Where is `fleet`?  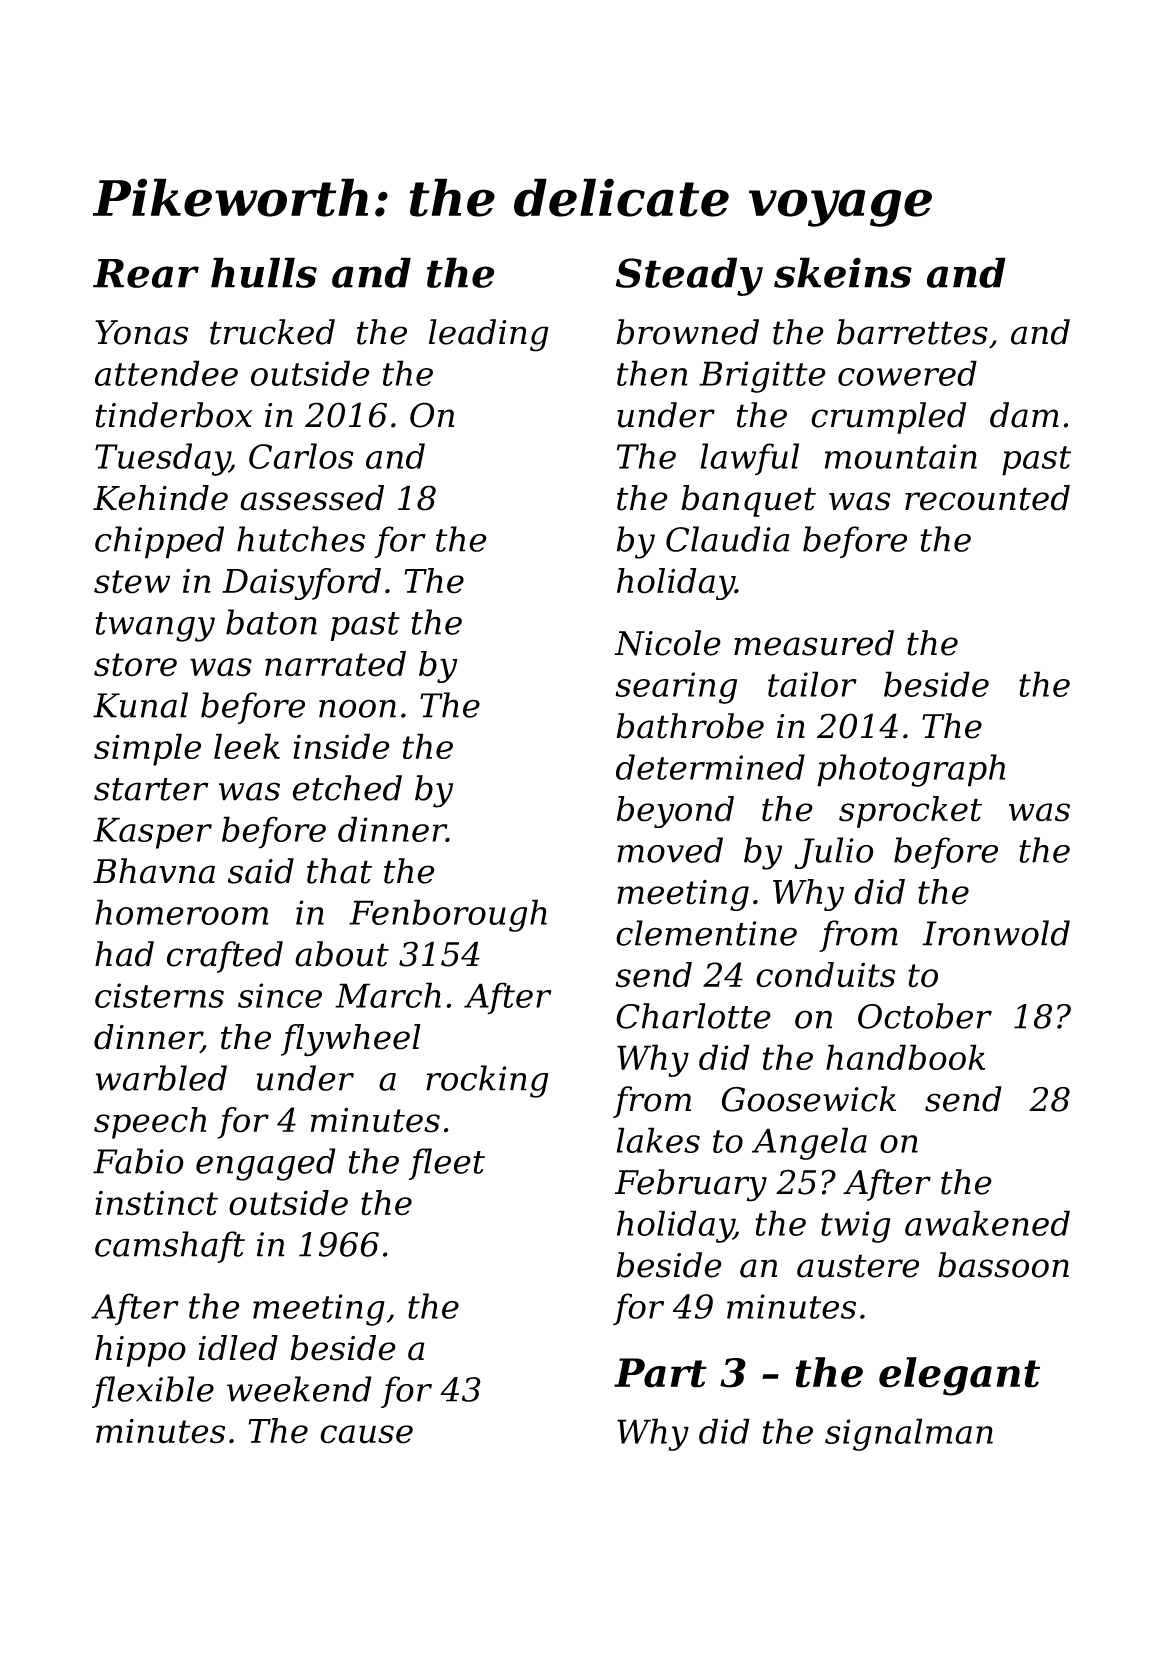 fleet is located at coordinates (446, 1164).
